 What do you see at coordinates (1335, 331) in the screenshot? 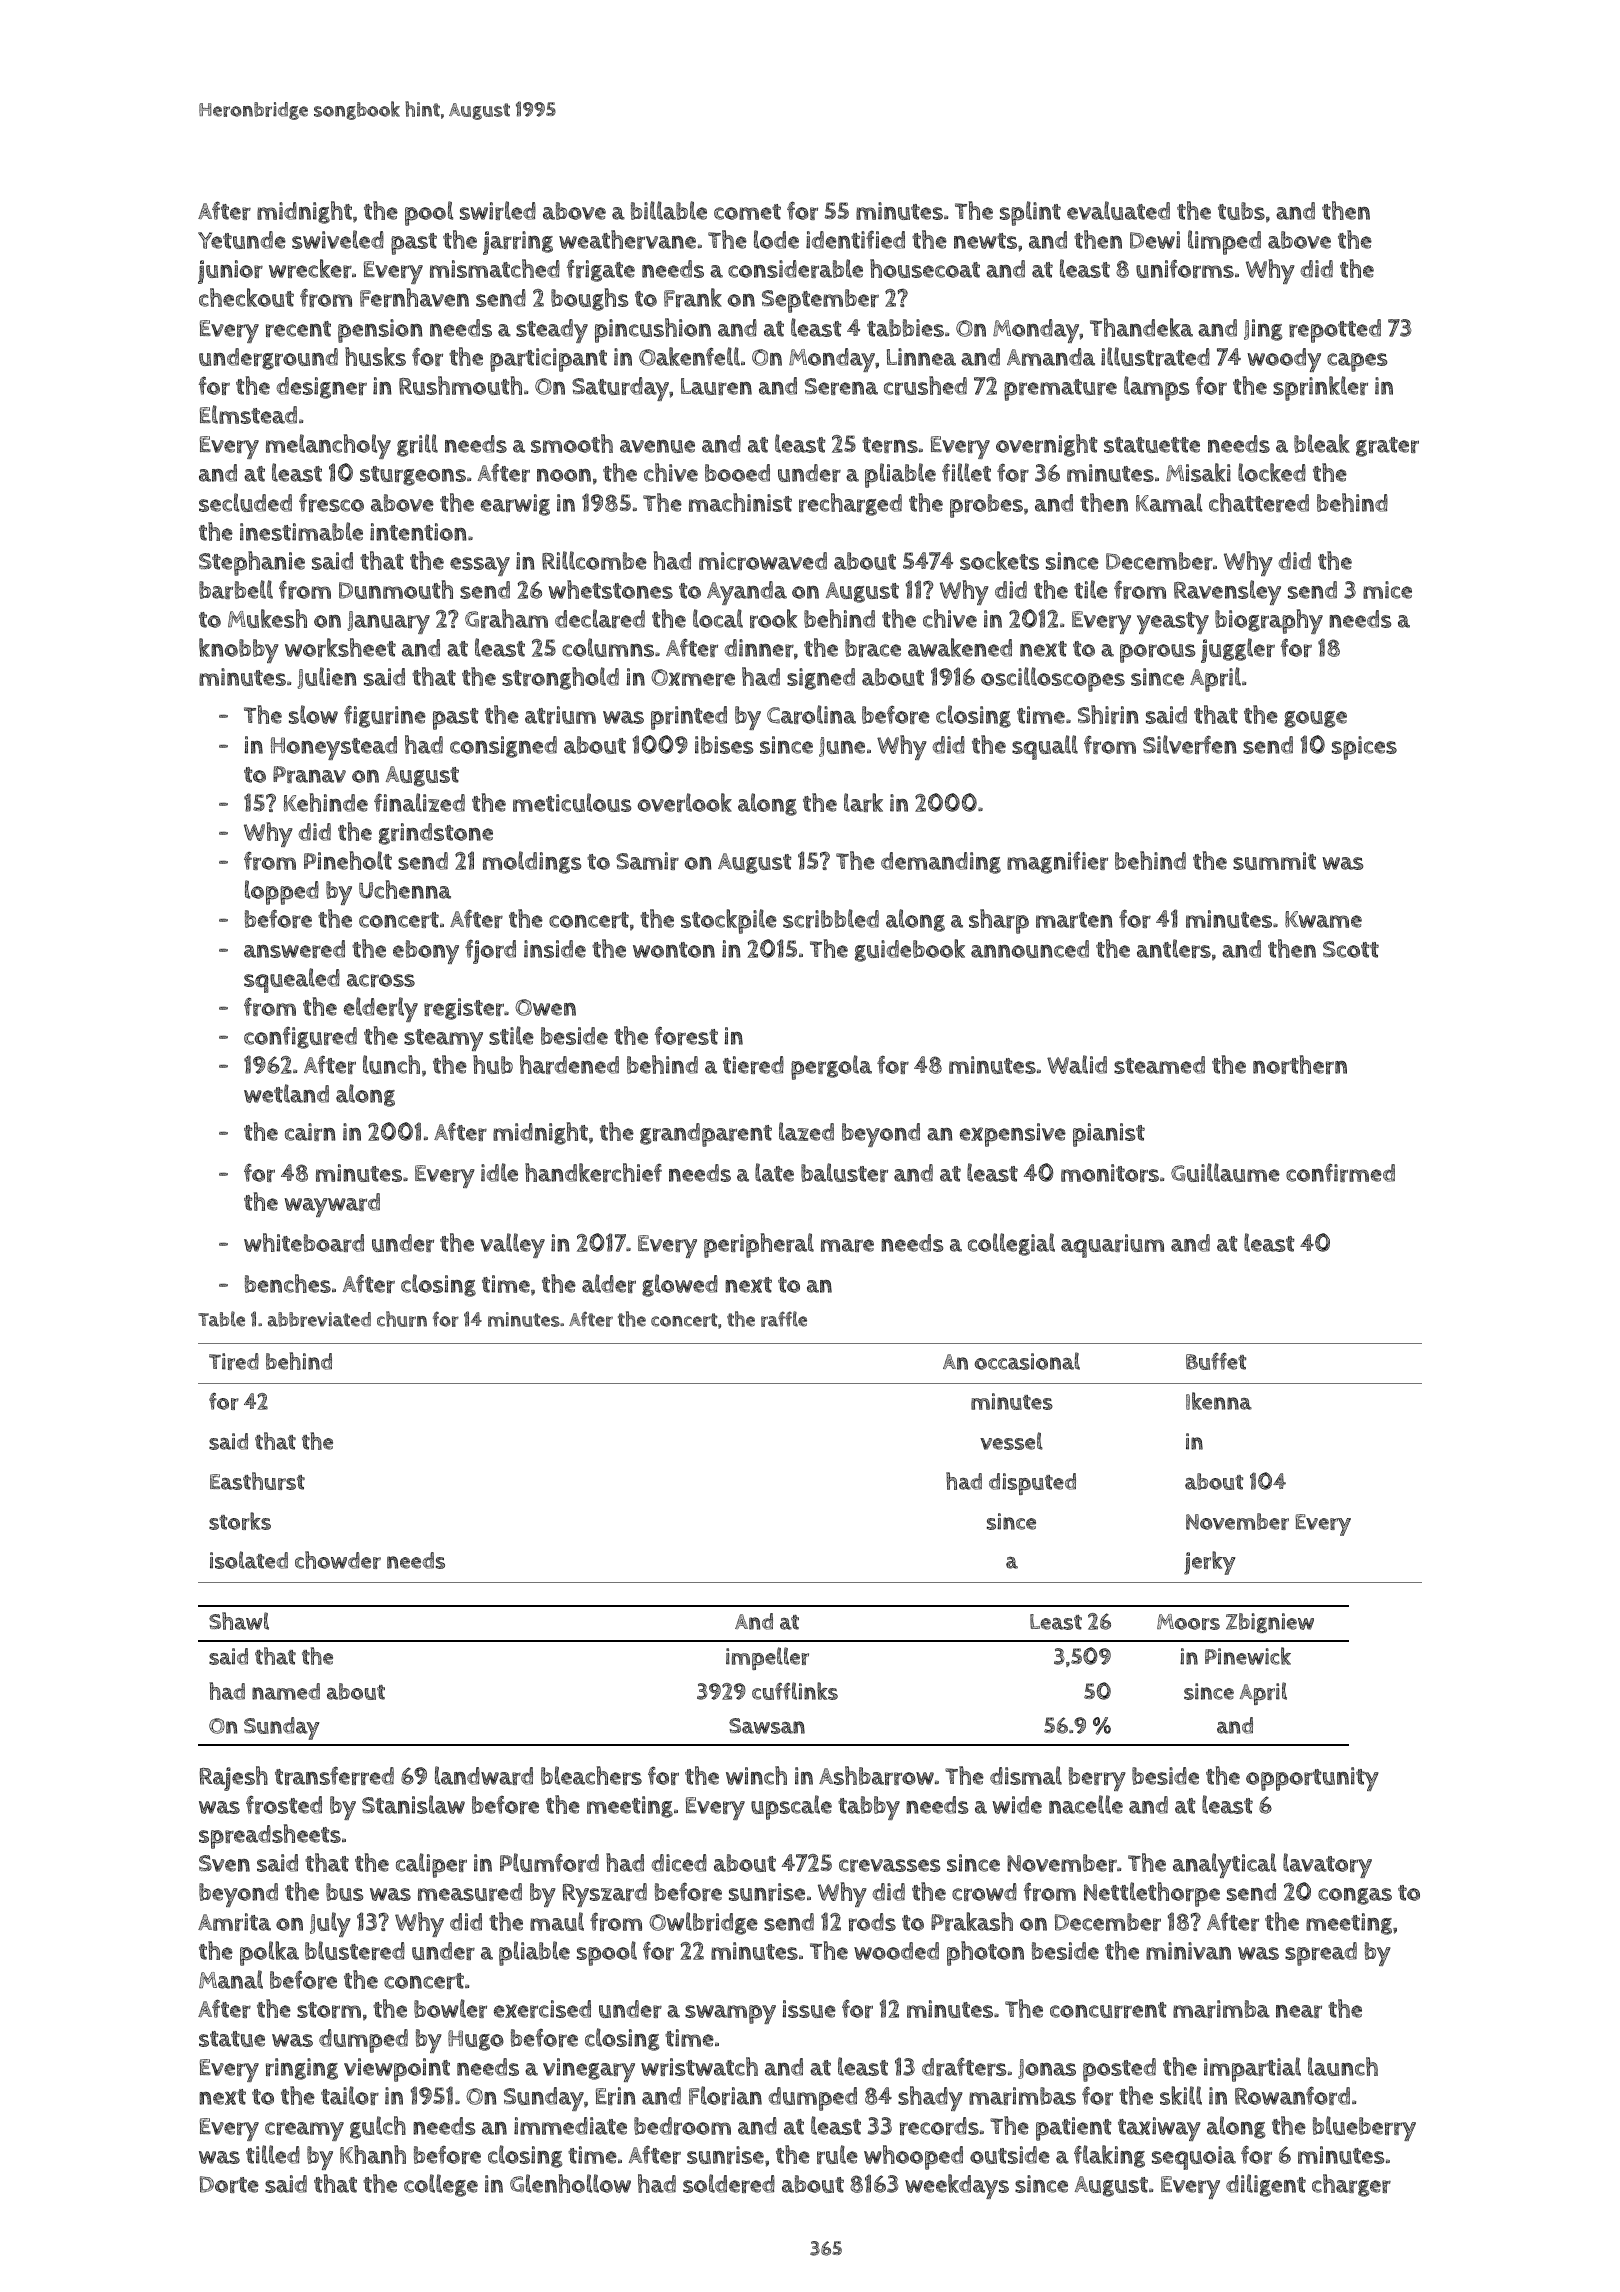
I see `repotted` at bounding box center [1335, 331].
